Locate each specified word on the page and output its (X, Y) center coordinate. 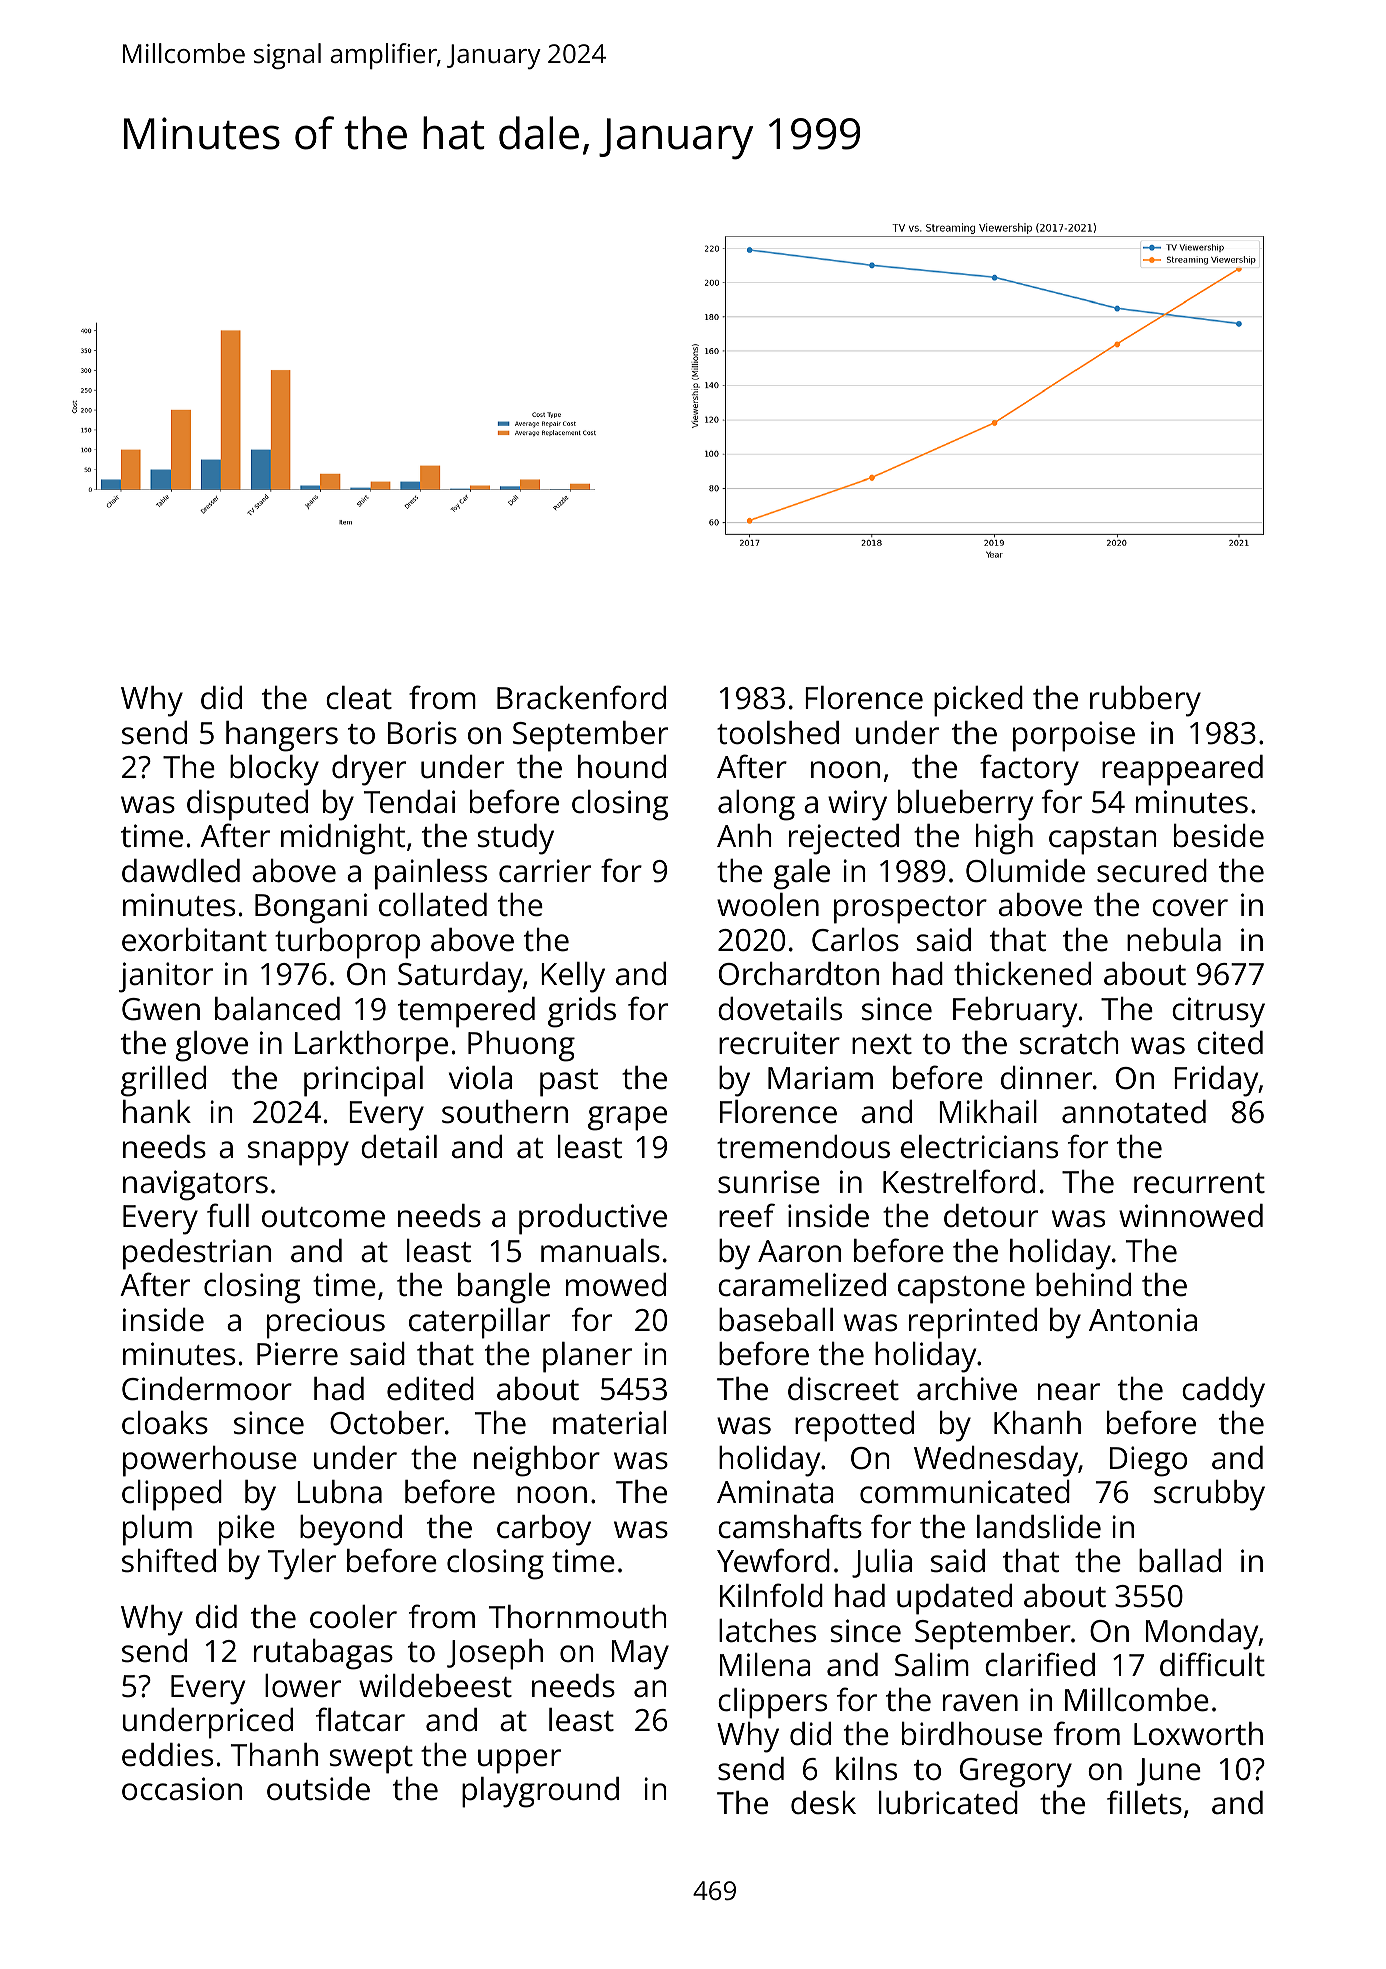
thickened (1022, 974)
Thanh (274, 1755)
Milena (765, 1665)
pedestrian (197, 1254)
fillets (1144, 1802)
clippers (772, 1703)
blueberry (965, 805)
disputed (247, 805)
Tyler (302, 1564)
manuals (600, 1251)
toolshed (778, 733)
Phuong (521, 1046)
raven (980, 1703)
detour (991, 1216)
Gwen (161, 1009)
